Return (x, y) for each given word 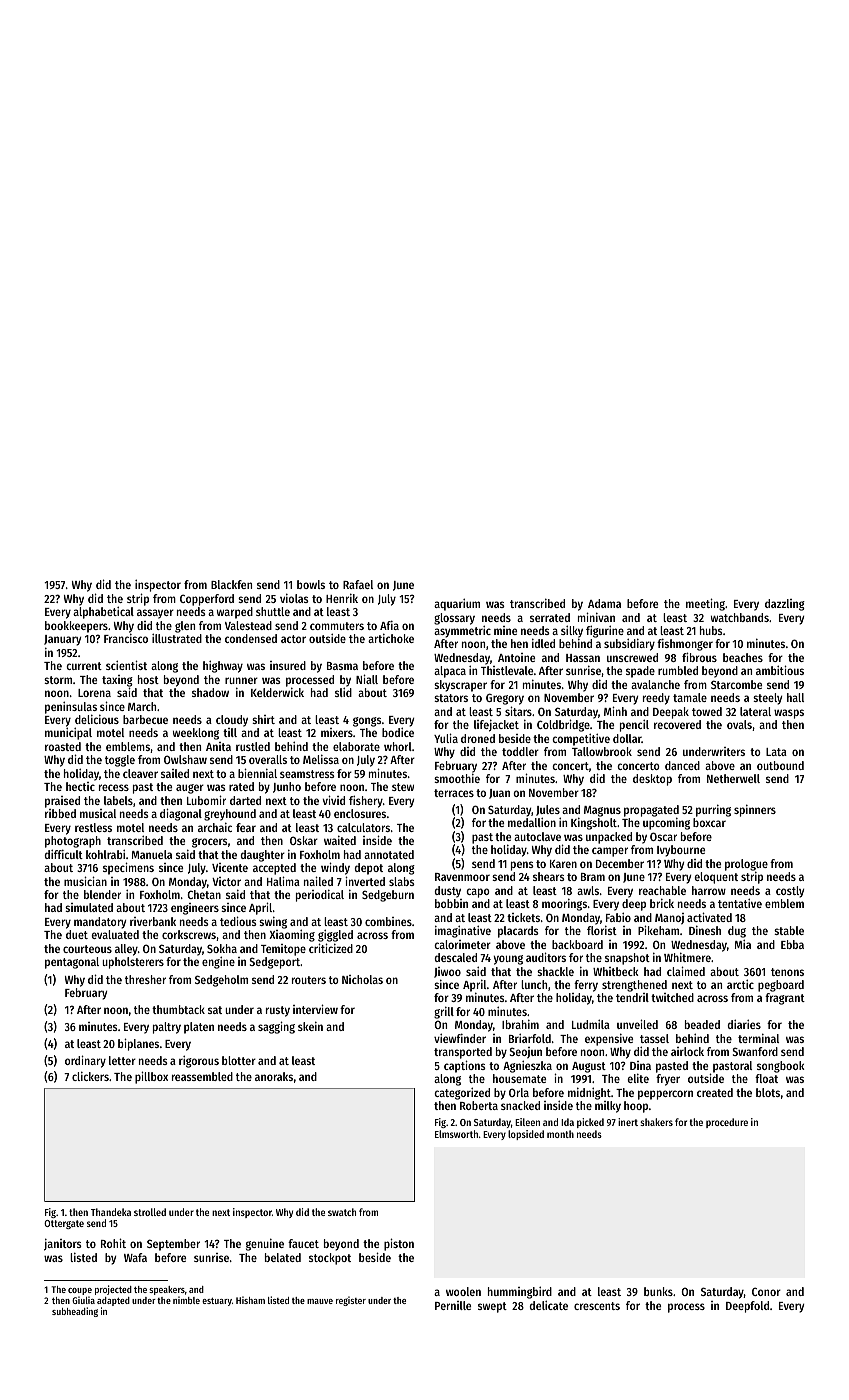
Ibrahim (520, 1024)
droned (478, 738)
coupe (80, 1292)
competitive (581, 739)
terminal (758, 1038)
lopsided (526, 1135)
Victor (226, 881)
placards (518, 932)
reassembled (202, 1076)
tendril (632, 997)
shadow (210, 692)
